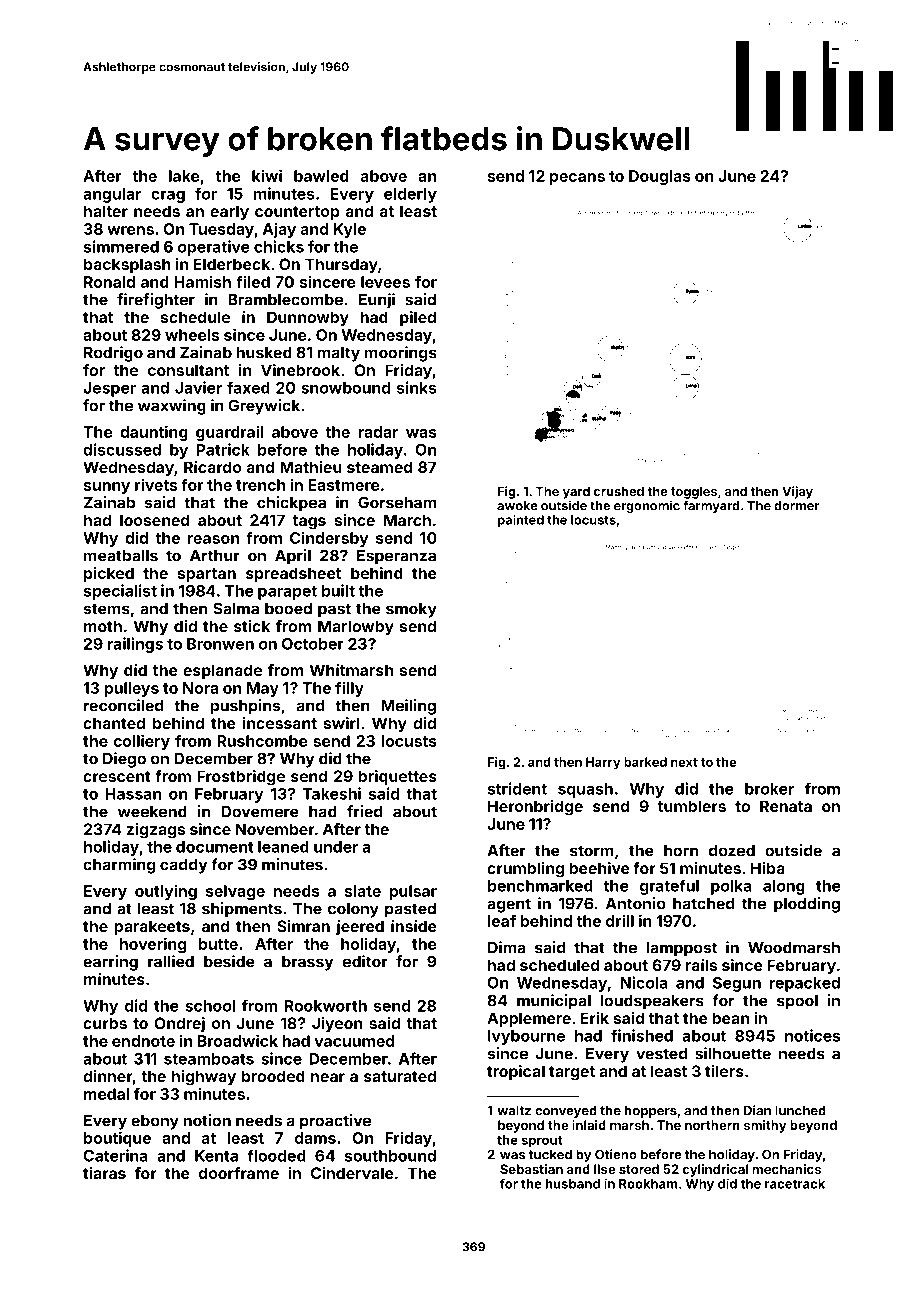  What do you see at coordinates (122, 449) in the document?
I see `discussed` at bounding box center [122, 449].
